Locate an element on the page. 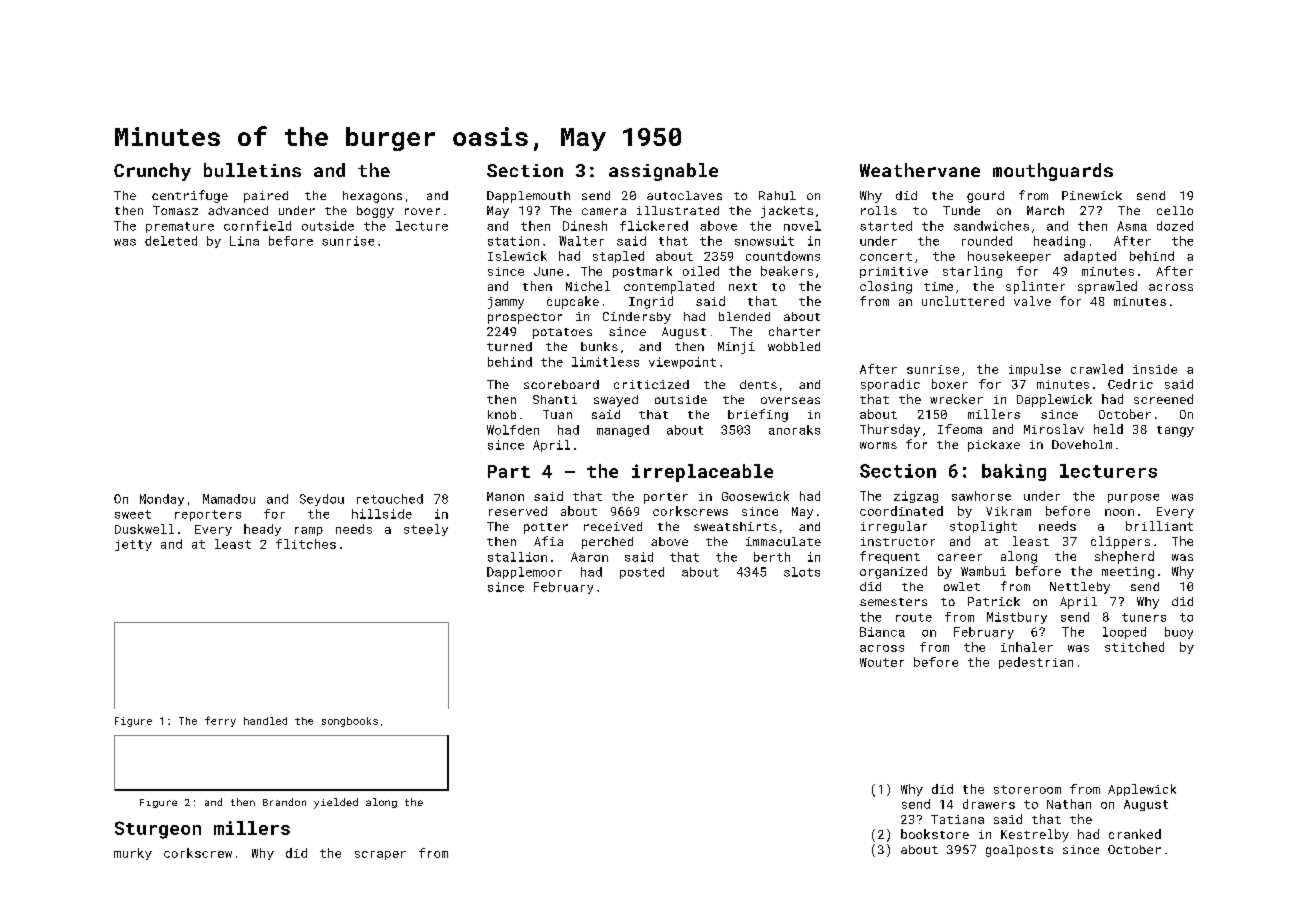  irreplaceable is located at coordinates (702, 473).
